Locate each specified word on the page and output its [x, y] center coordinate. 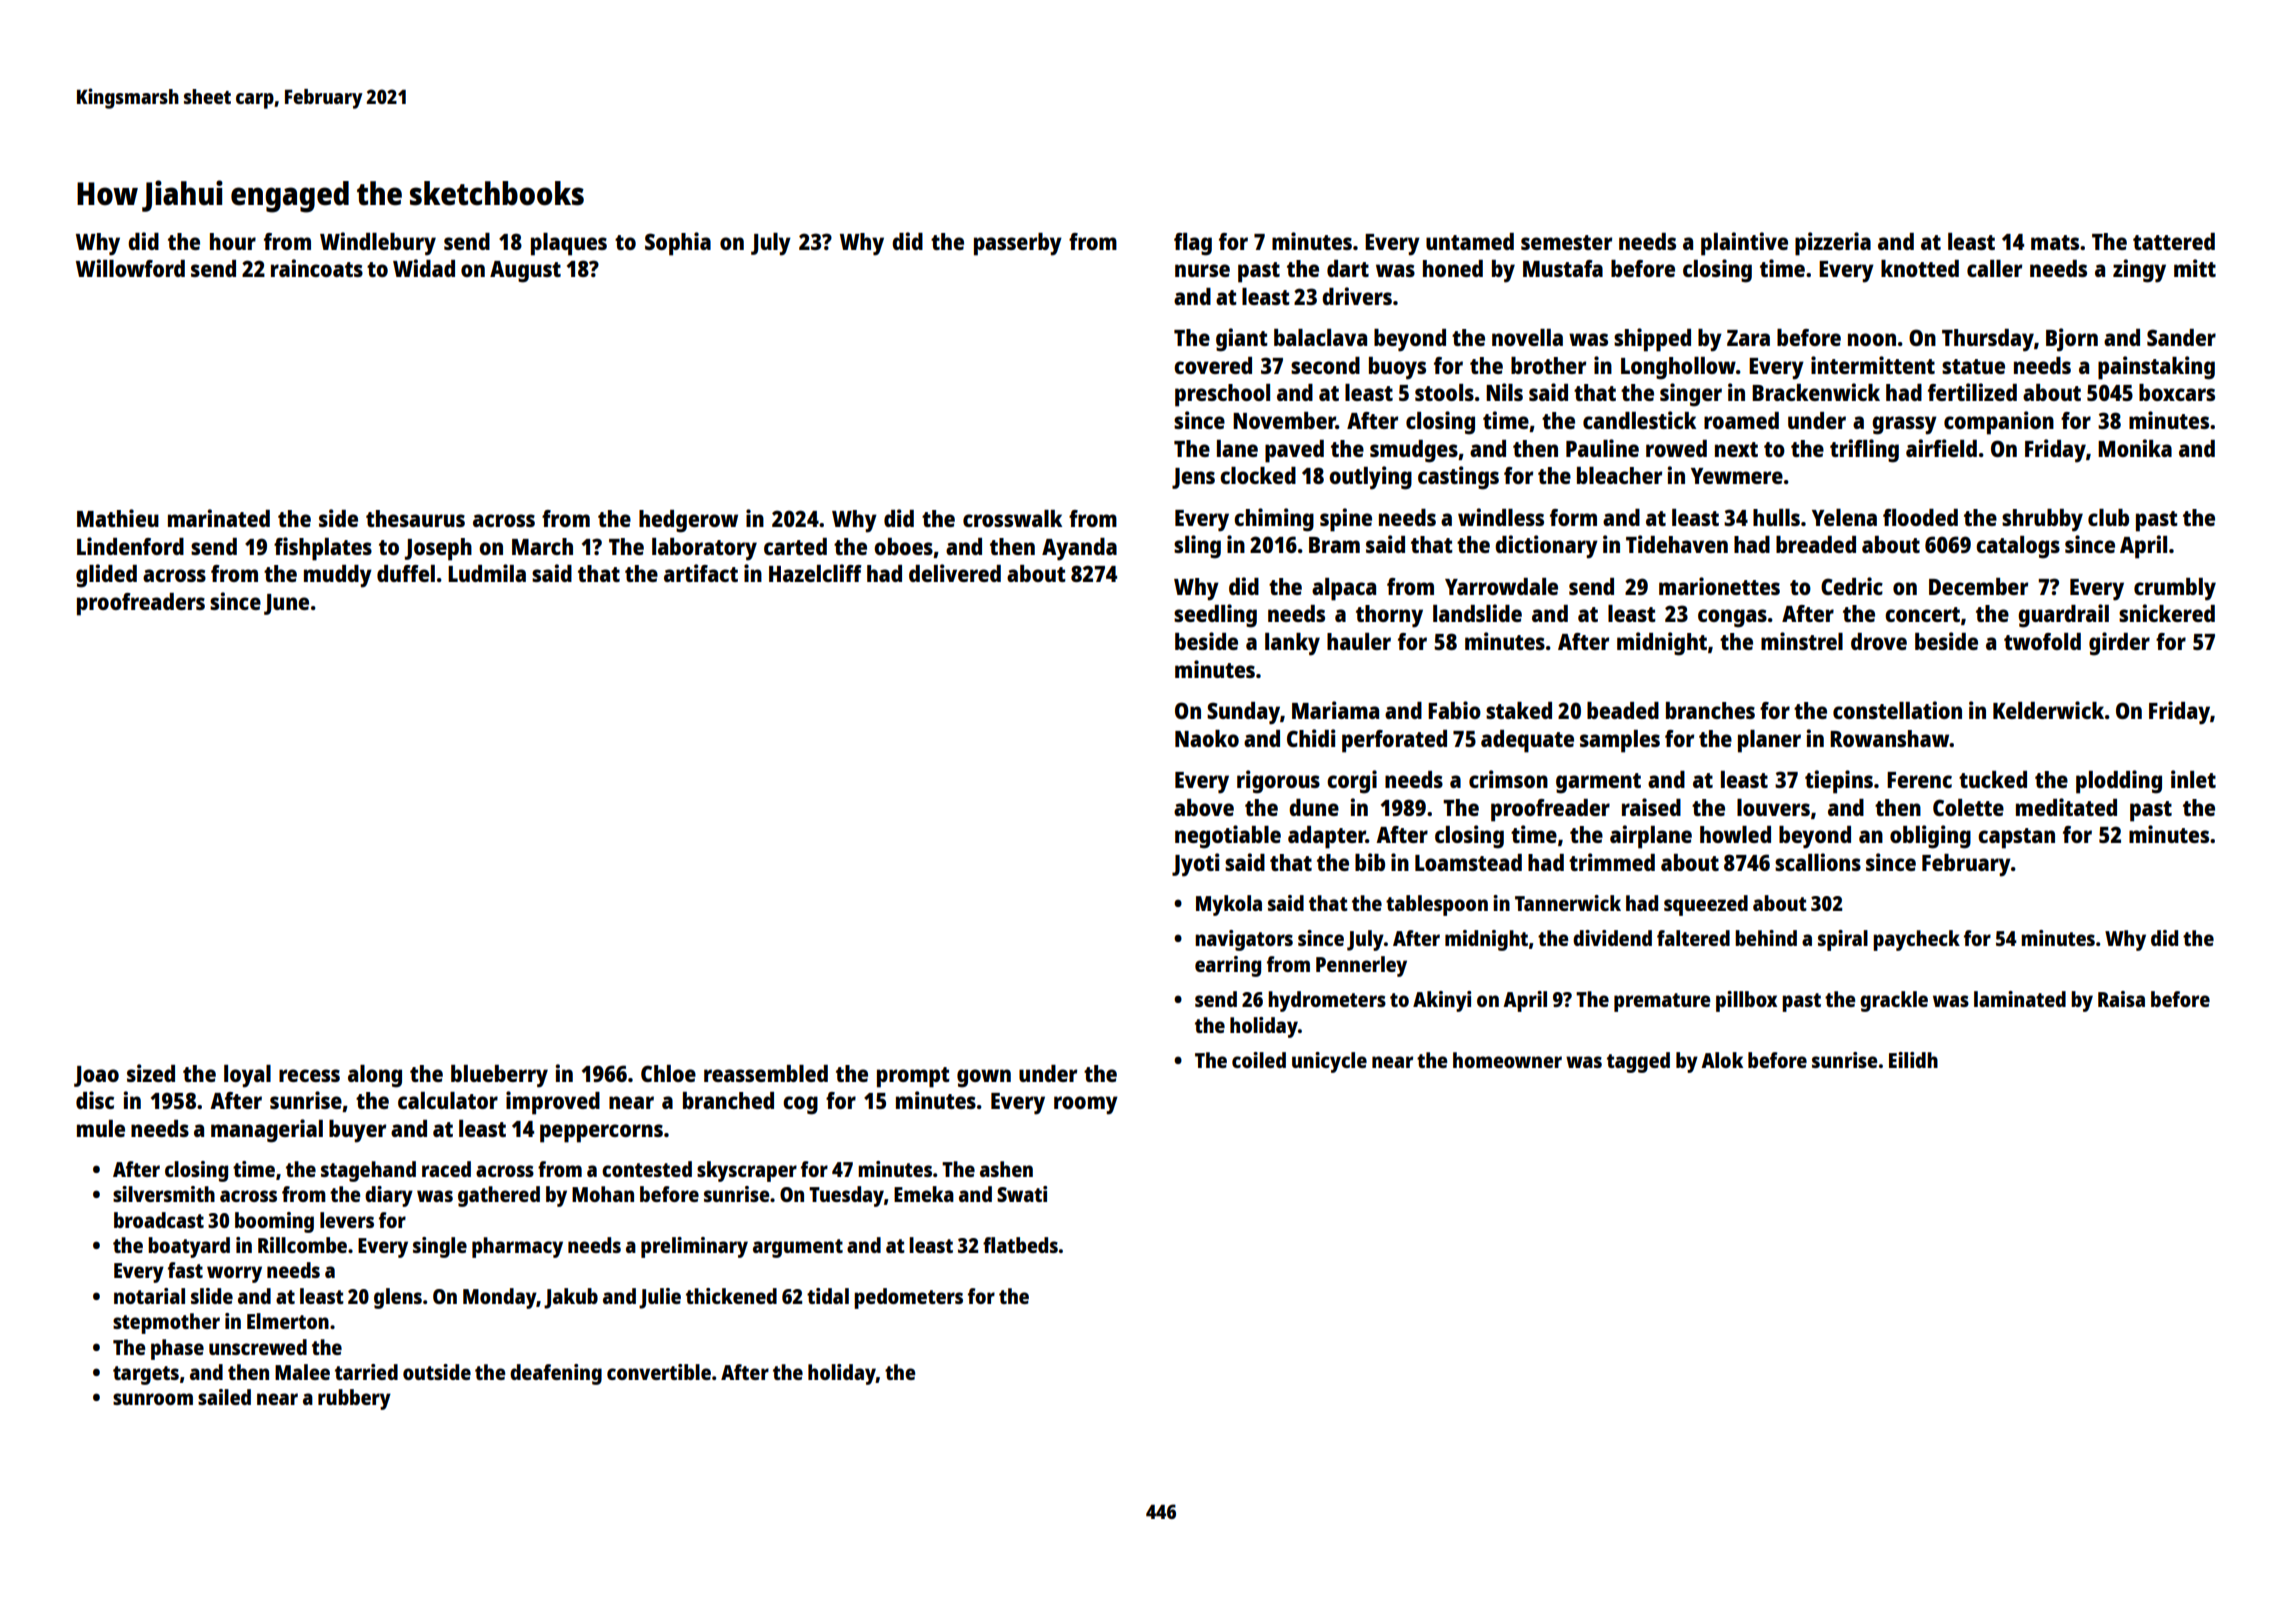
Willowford [130, 268]
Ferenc [1919, 780]
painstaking [2156, 368]
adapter [1327, 837]
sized [151, 1073]
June [286, 604]
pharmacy [517, 1247]
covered [1213, 365]
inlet [2193, 779]
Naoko [1207, 738]
